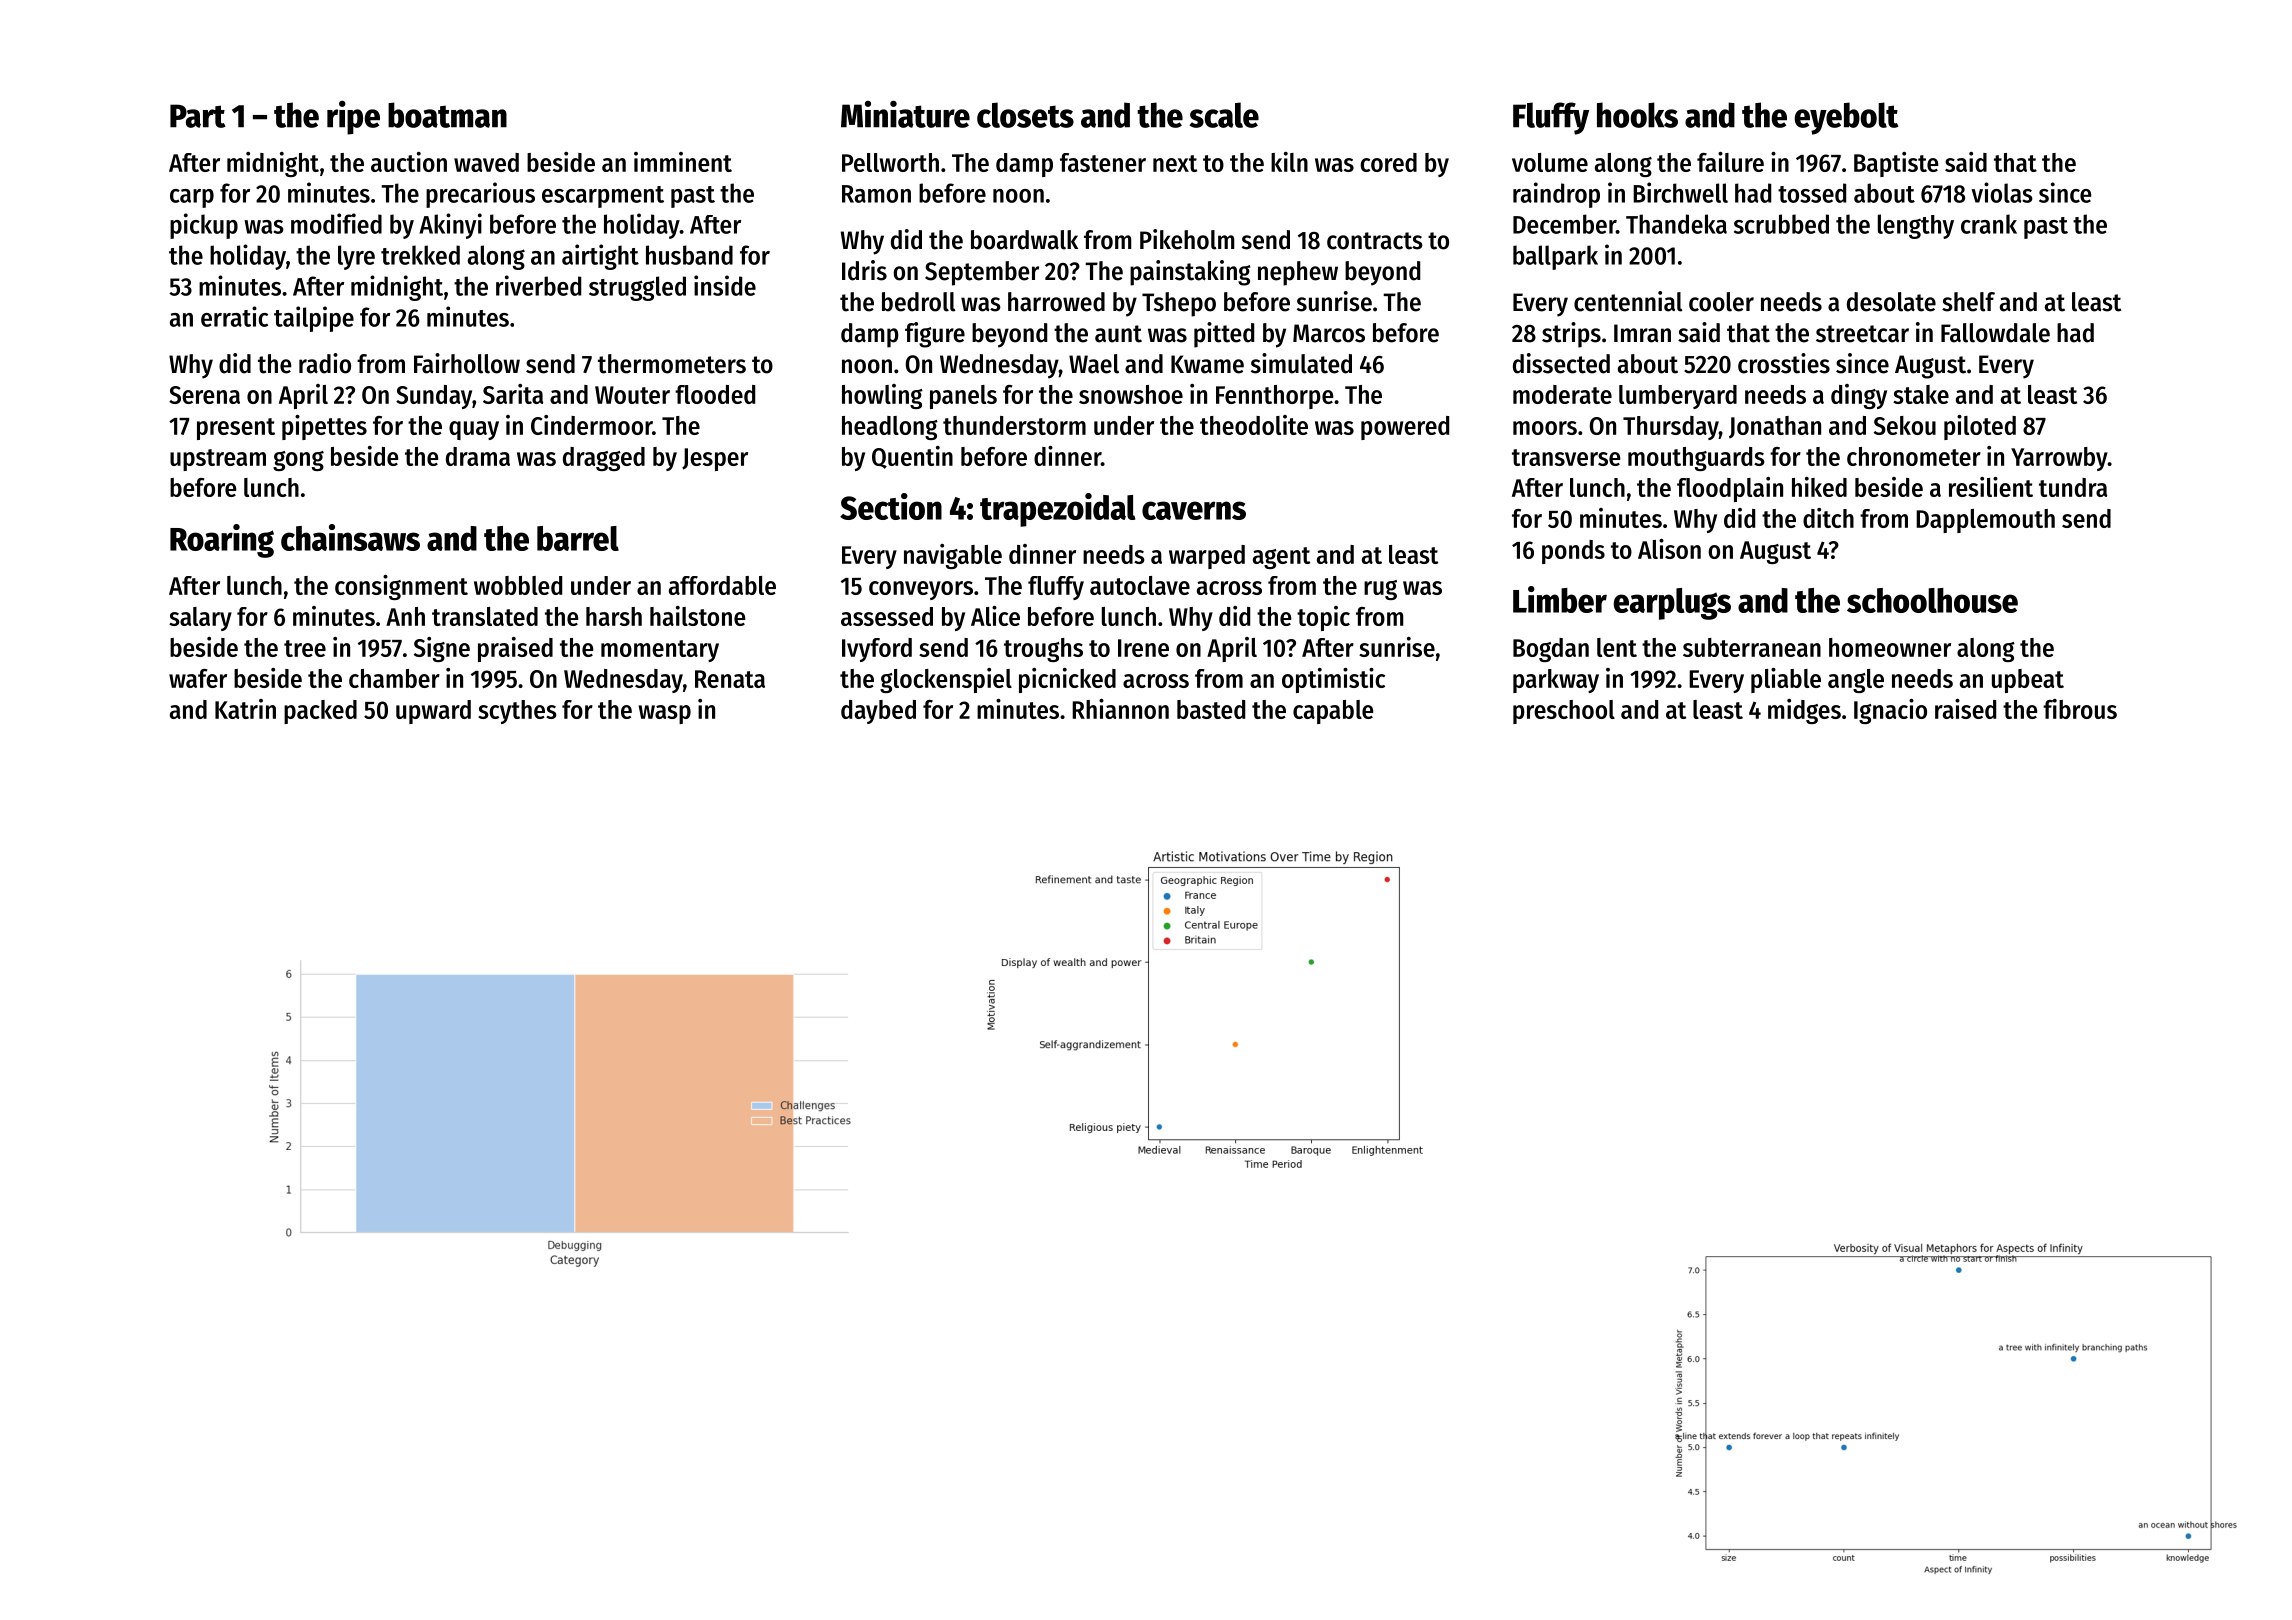 The height and width of the screenshot is (1620, 2292). Describe the element at coordinates (353, 117) in the screenshot. I see `ripe` at that location.
